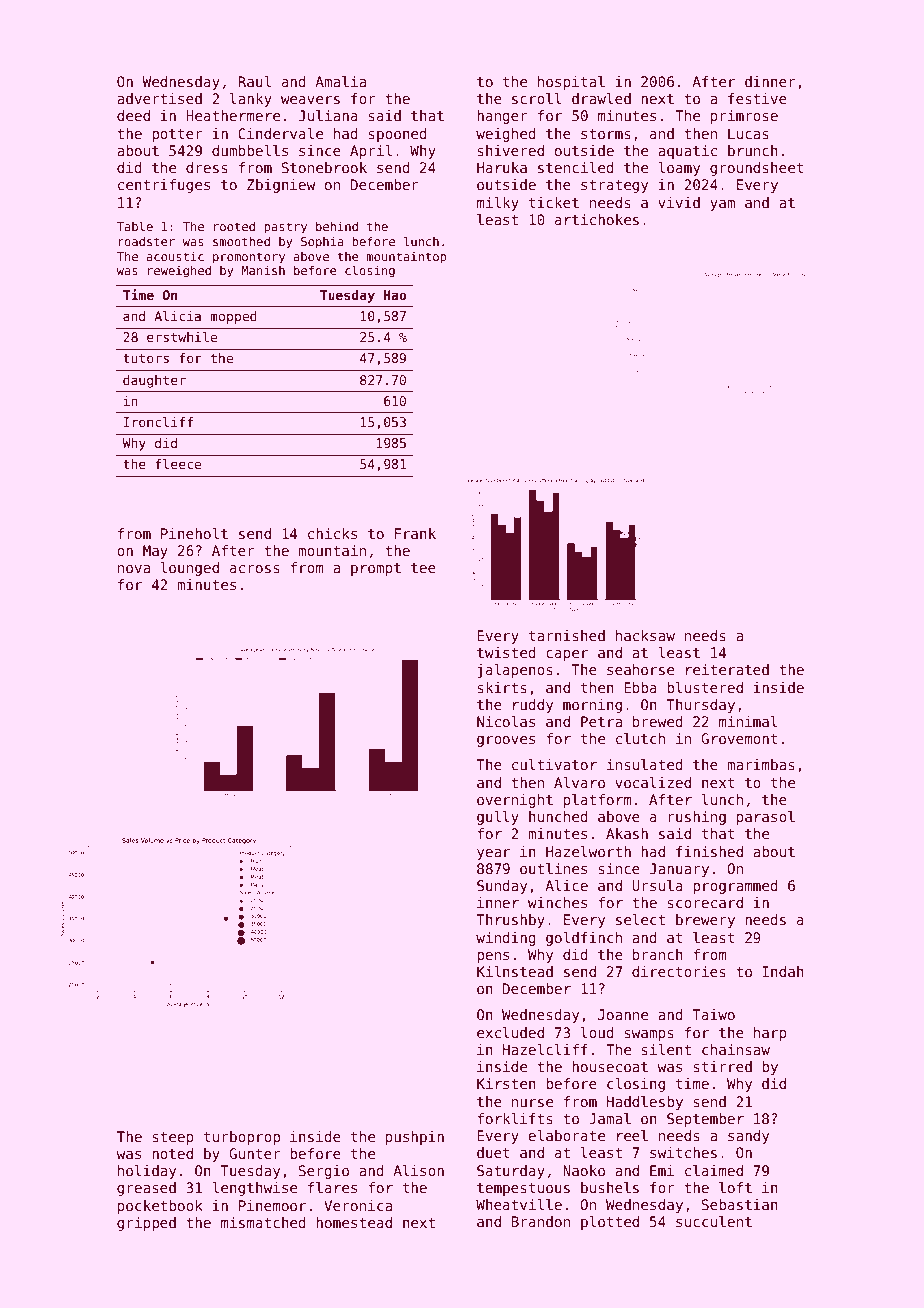 The image size is (924, 1308). Describe the element at coordinates (263, 270) in the screenshot. I see `Manish` at that location.
